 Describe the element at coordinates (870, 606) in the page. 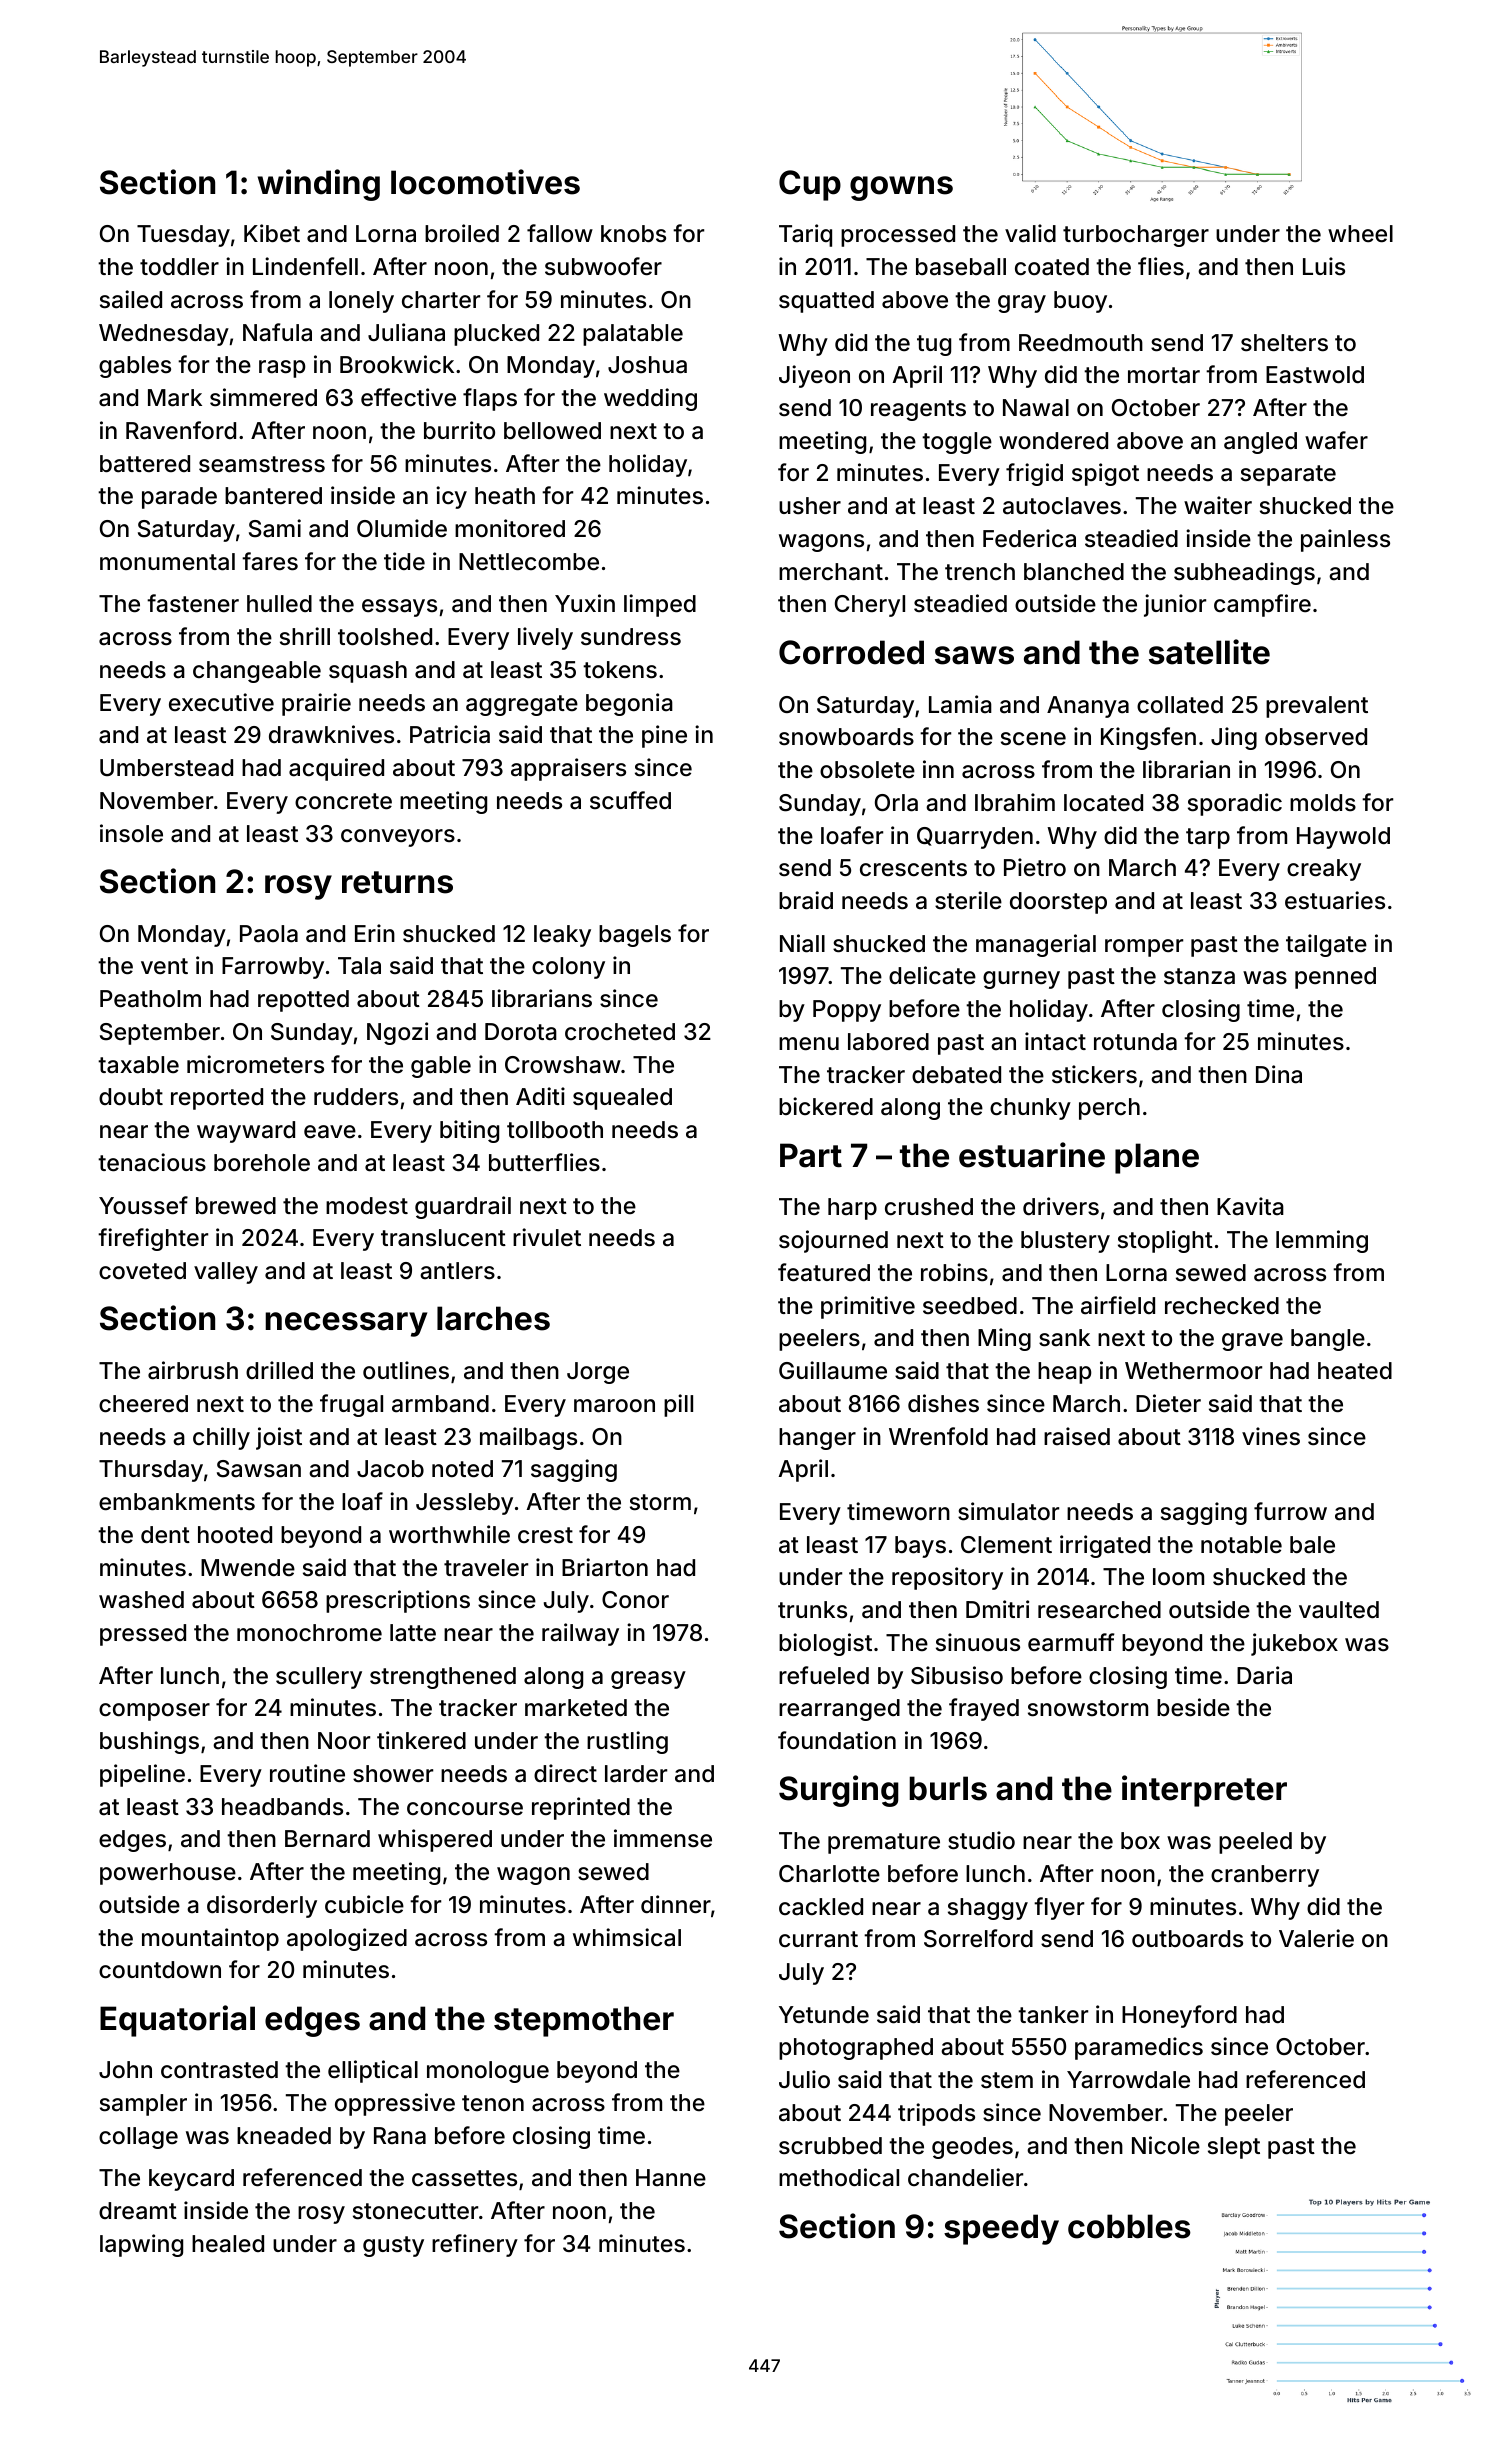

I see `Cheryl` at that location.
